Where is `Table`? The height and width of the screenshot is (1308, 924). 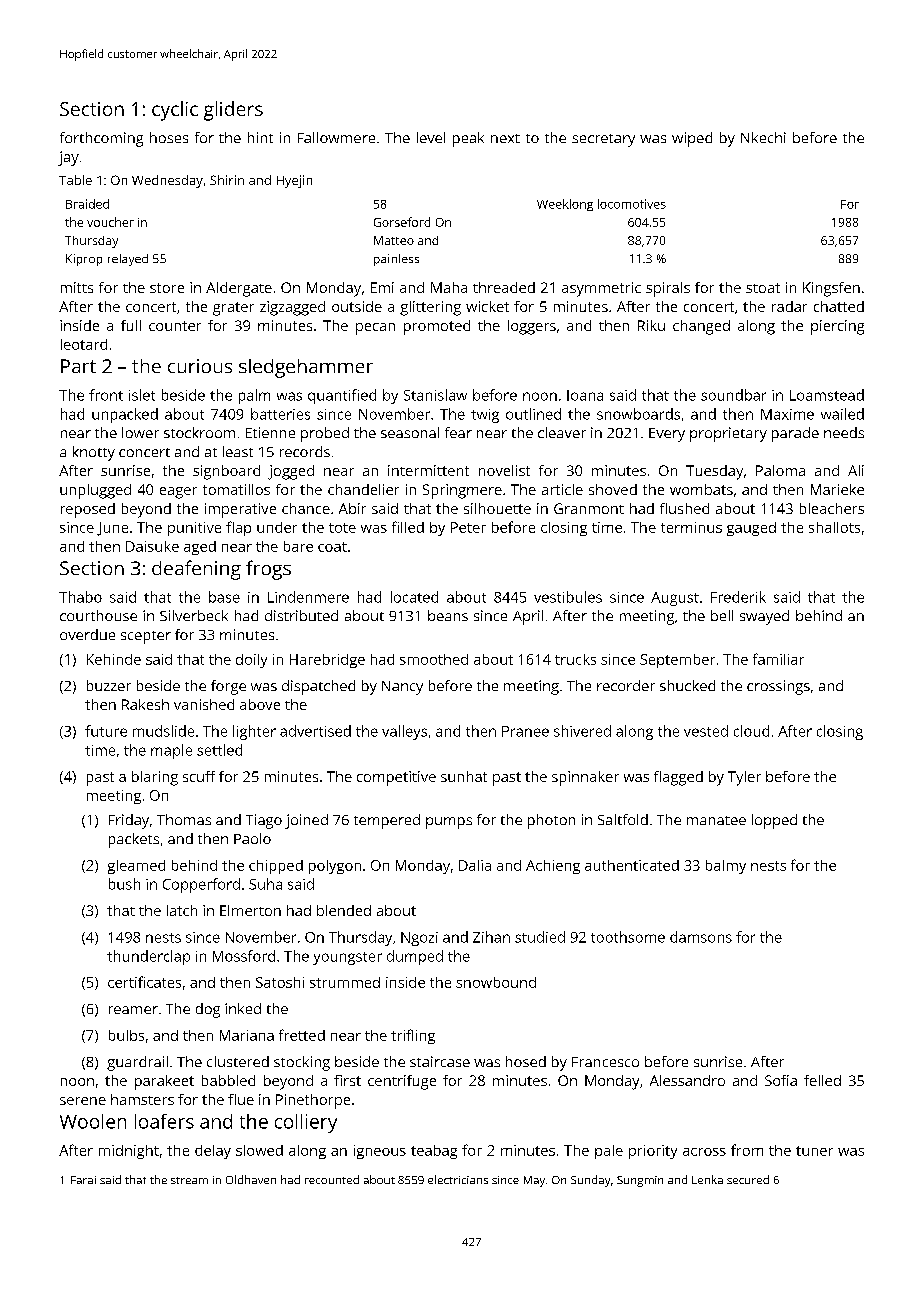
Table is located at coordinates (75, 180).
